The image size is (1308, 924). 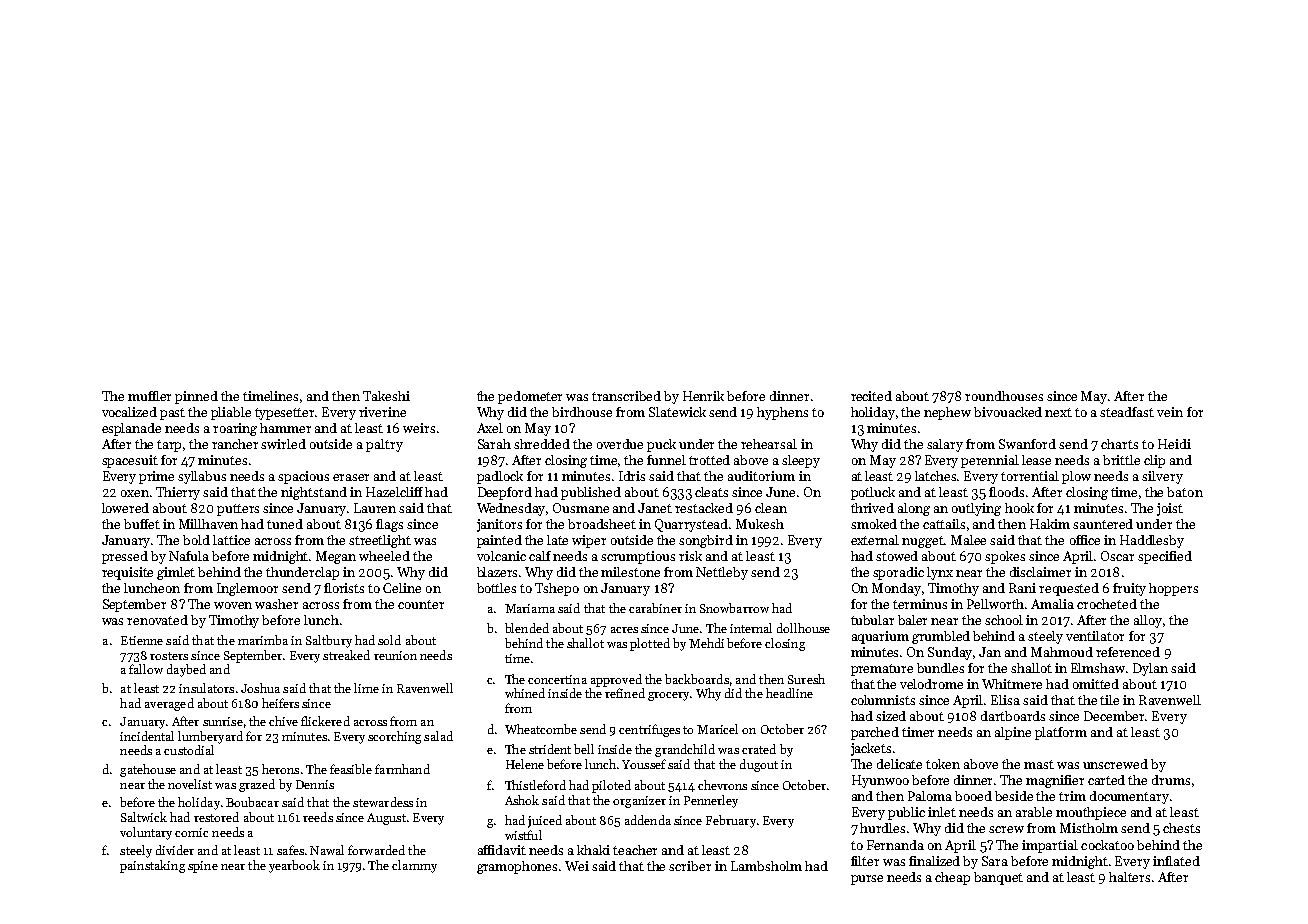 What do you see at coordinates (867, 880) in the screenshot?
I see `purse` at bounding box center [867, 880].
